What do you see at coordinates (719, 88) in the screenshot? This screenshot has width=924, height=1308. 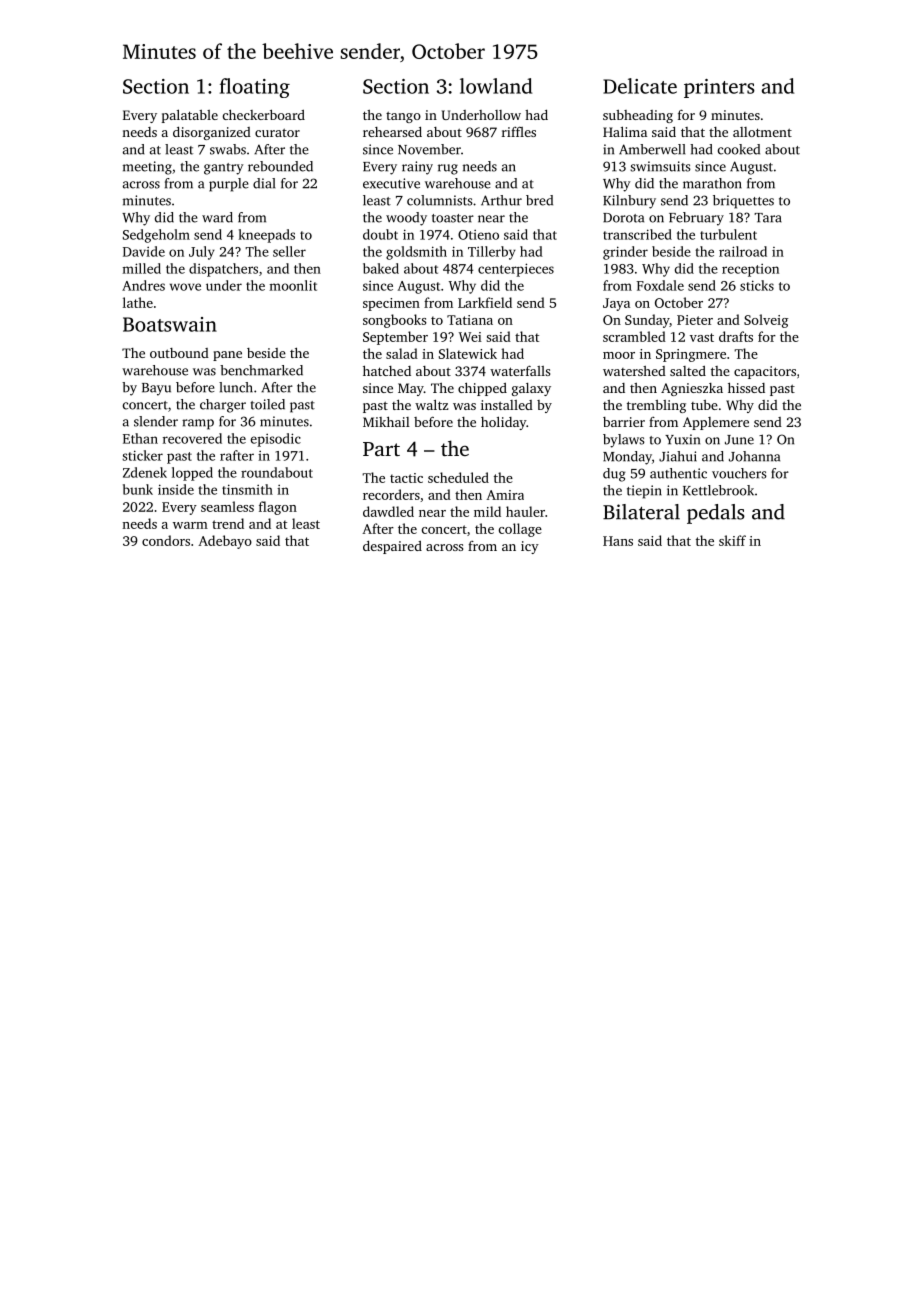 I see `printers` at bounding box center [719, 88].
